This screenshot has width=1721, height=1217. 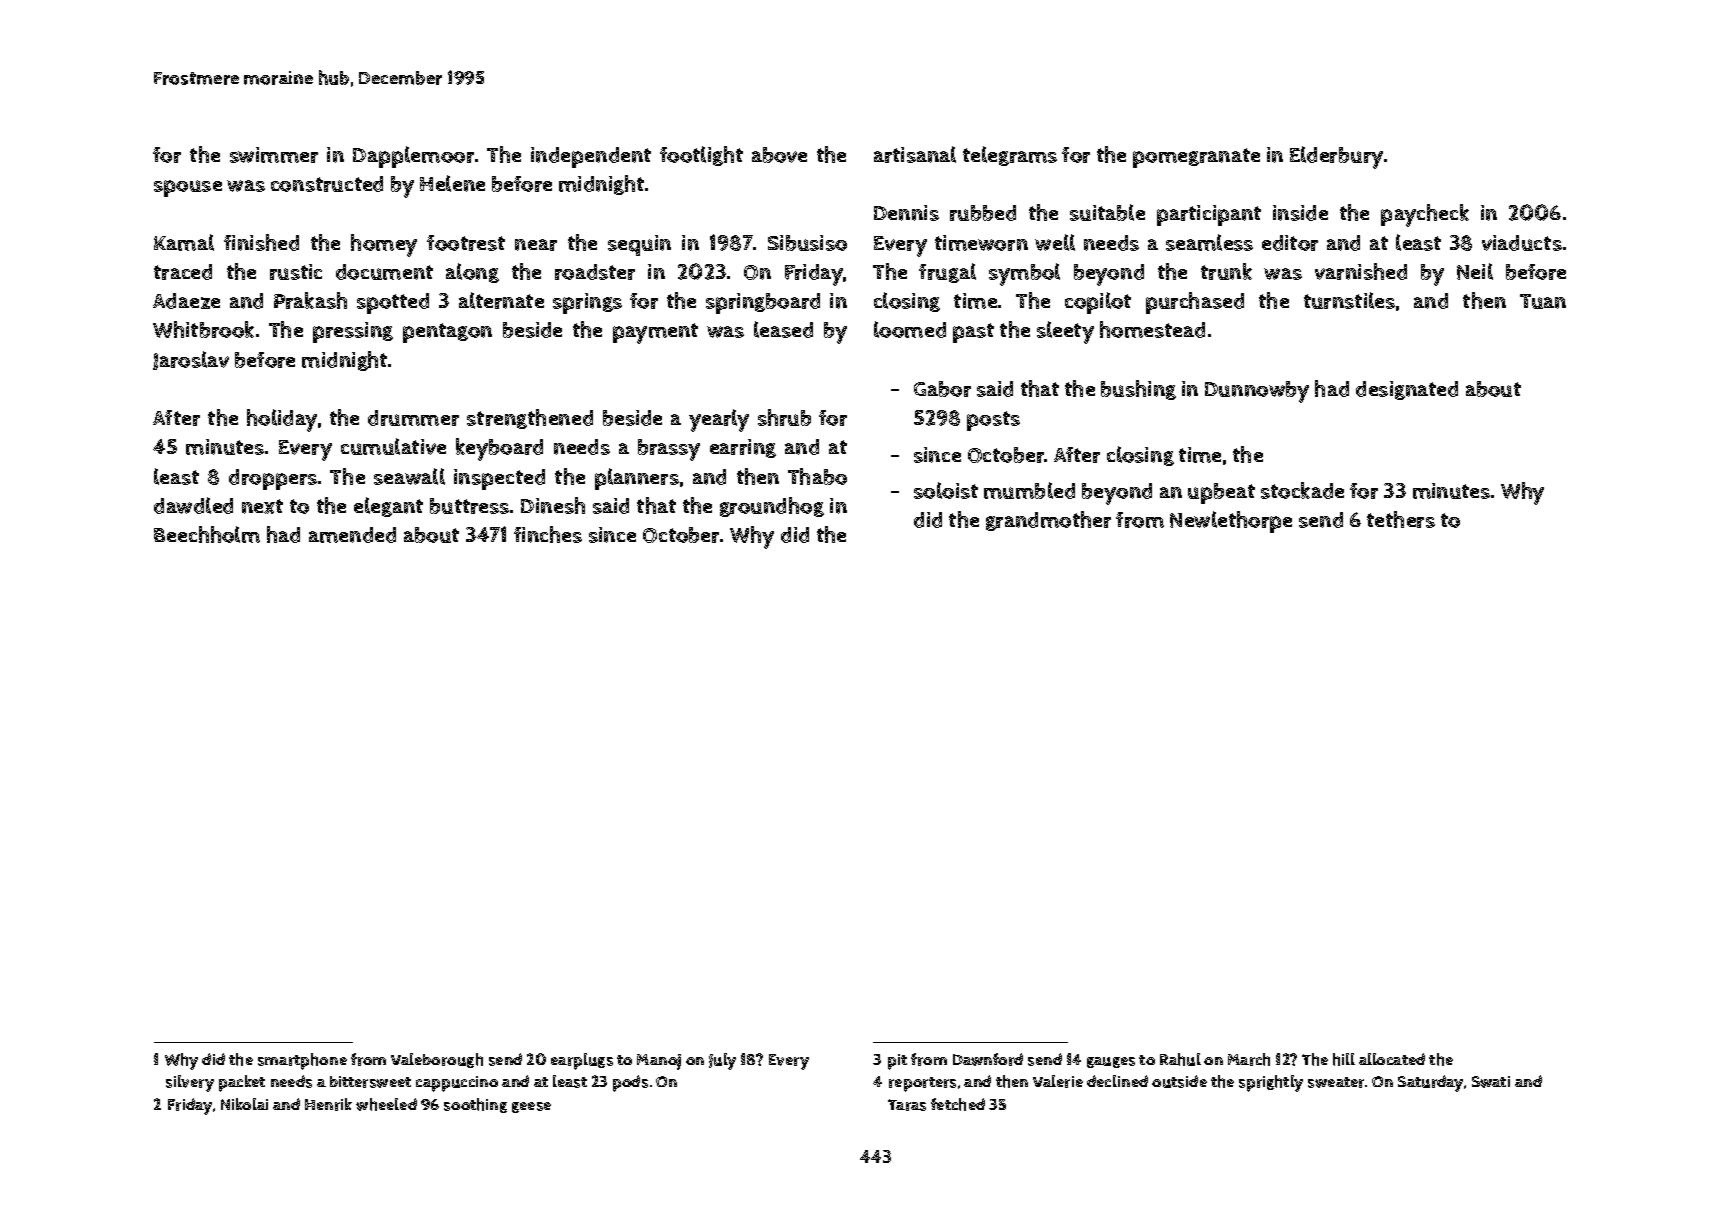 I want to click on cumulative, so click(x=393, y=446).
